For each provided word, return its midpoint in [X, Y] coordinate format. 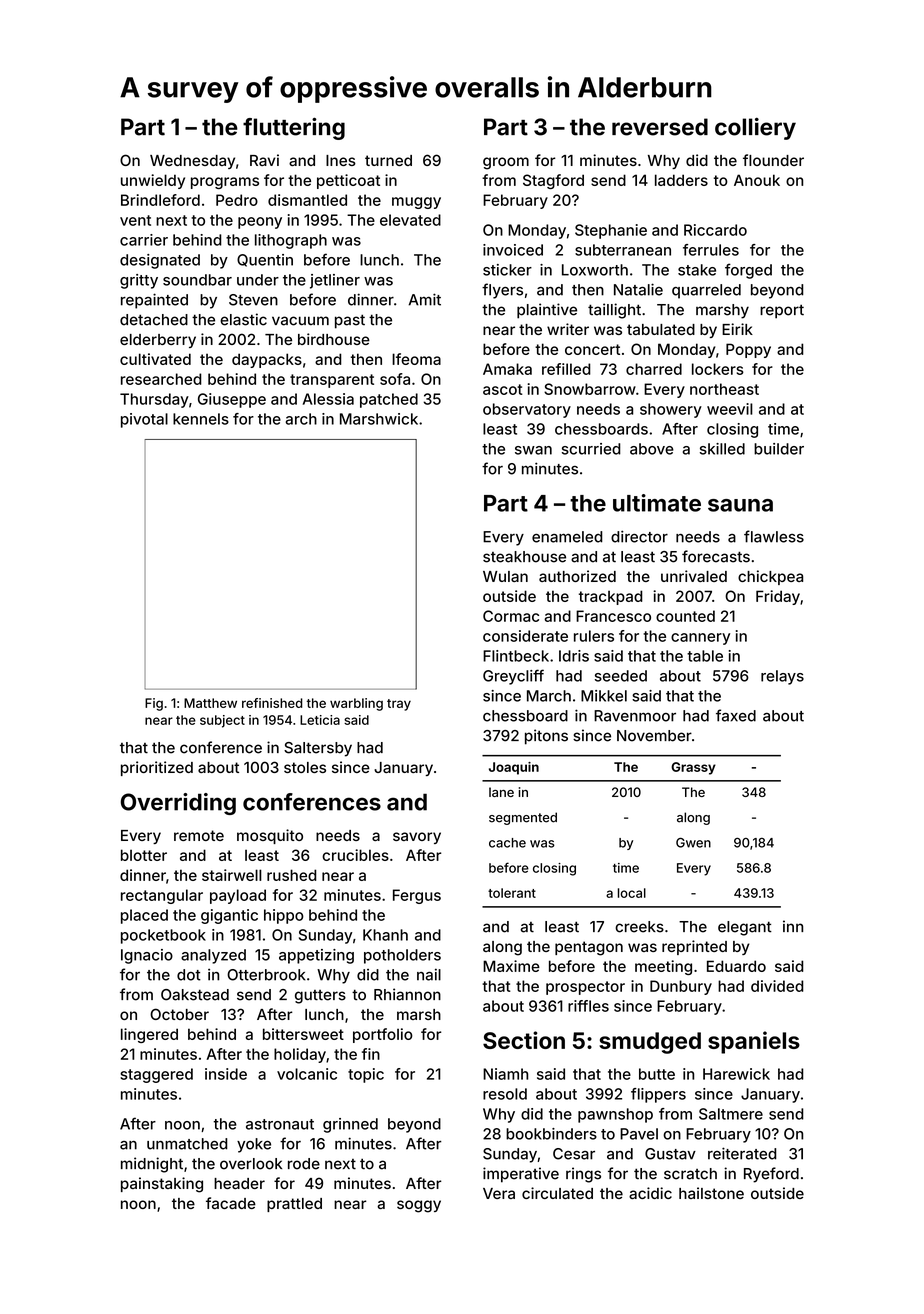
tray [399, 705]
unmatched [187, 1144]
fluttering [294, 128]
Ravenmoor [635, 716]
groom [506, 163]
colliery [755, 129]
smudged [650, 1043]
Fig [154, 704]
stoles [305, 767]
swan [533, 450]
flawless [774, 536]
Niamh [505, 1074]
